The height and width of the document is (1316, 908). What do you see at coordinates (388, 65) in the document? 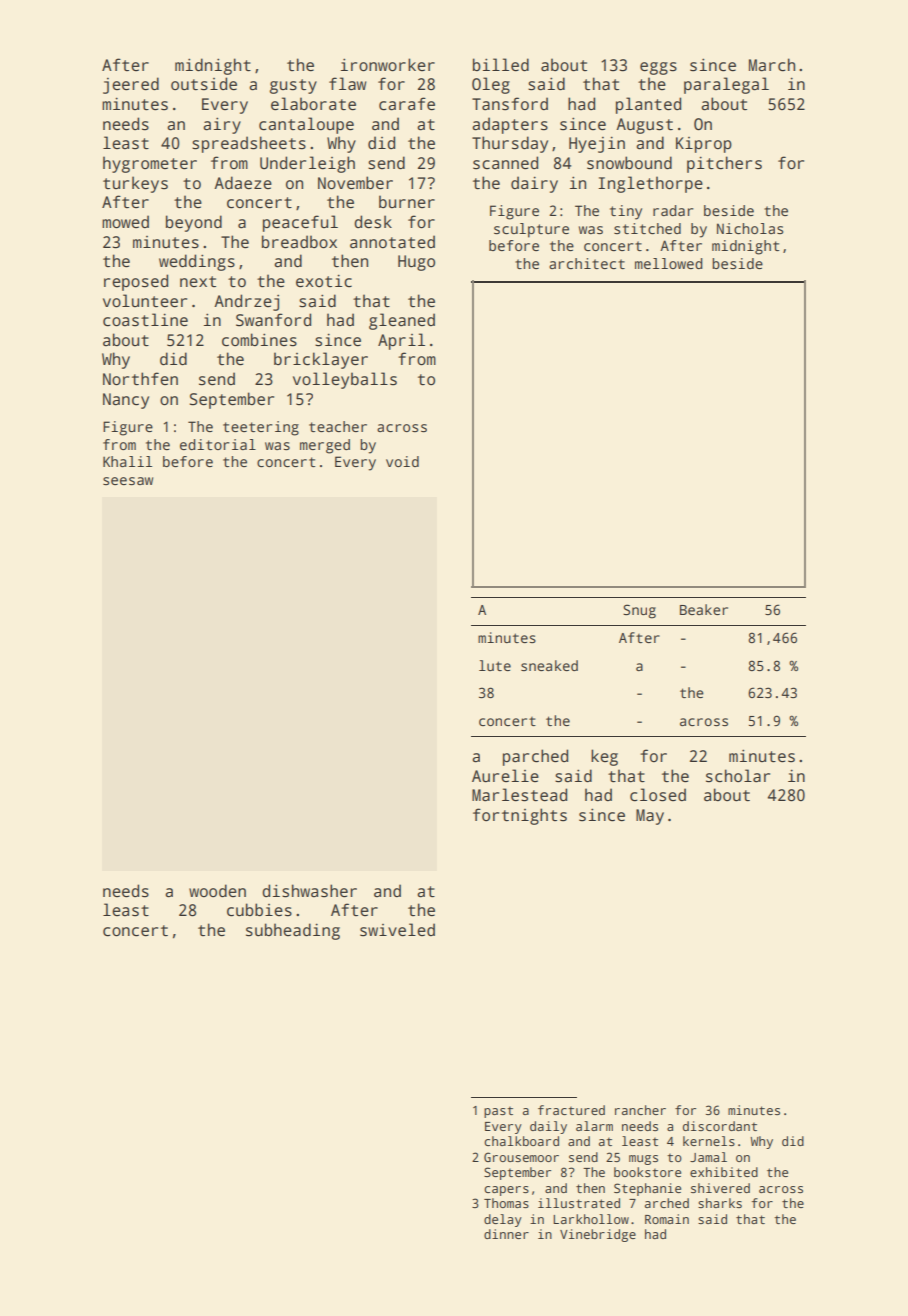
I see `ironworker` at bounding box center [388, 65].
